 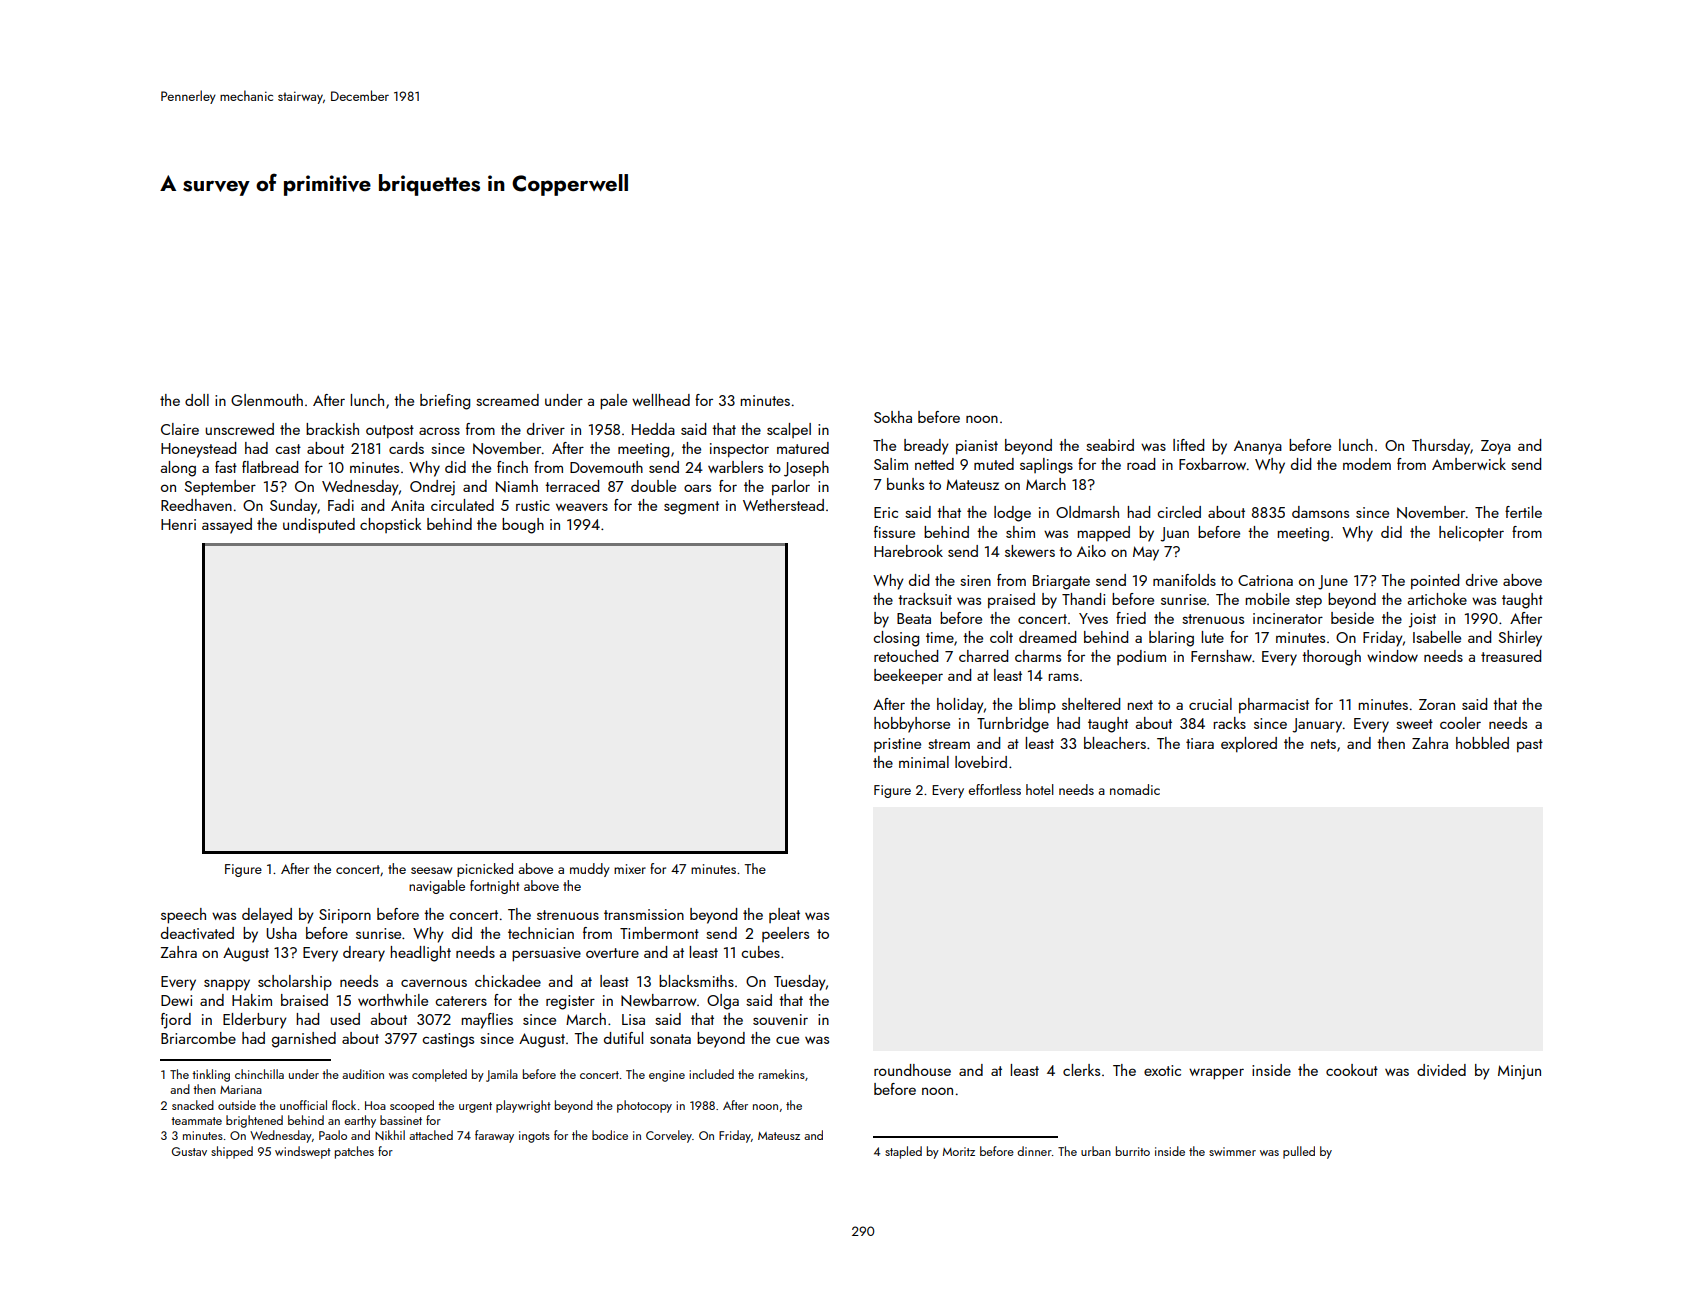 What do you see at coordinates (431, 870) in the screenshot?
I see `seesaw` at bounding box center [431, 870].
